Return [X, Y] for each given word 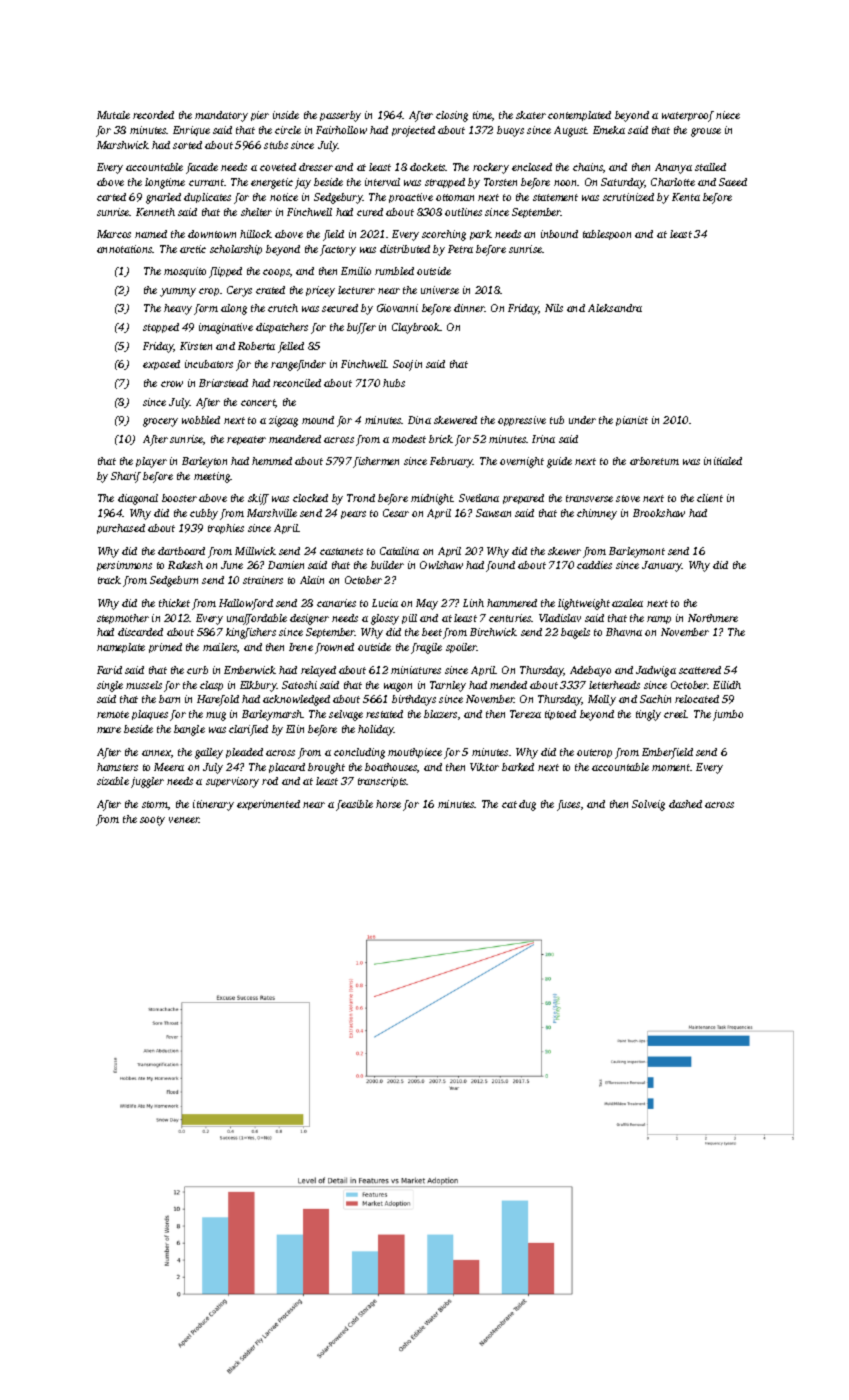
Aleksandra [615, 308]
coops [276, 273]
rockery [491, 168]
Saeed [733, 182]
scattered [700, 670]
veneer [184, 820]
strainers [263, 580]
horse [388, 804]
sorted [187, 145]
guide [559, 462]
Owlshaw [441, 565]
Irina [543, 439]
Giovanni [397, 308]
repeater [246, 440]
